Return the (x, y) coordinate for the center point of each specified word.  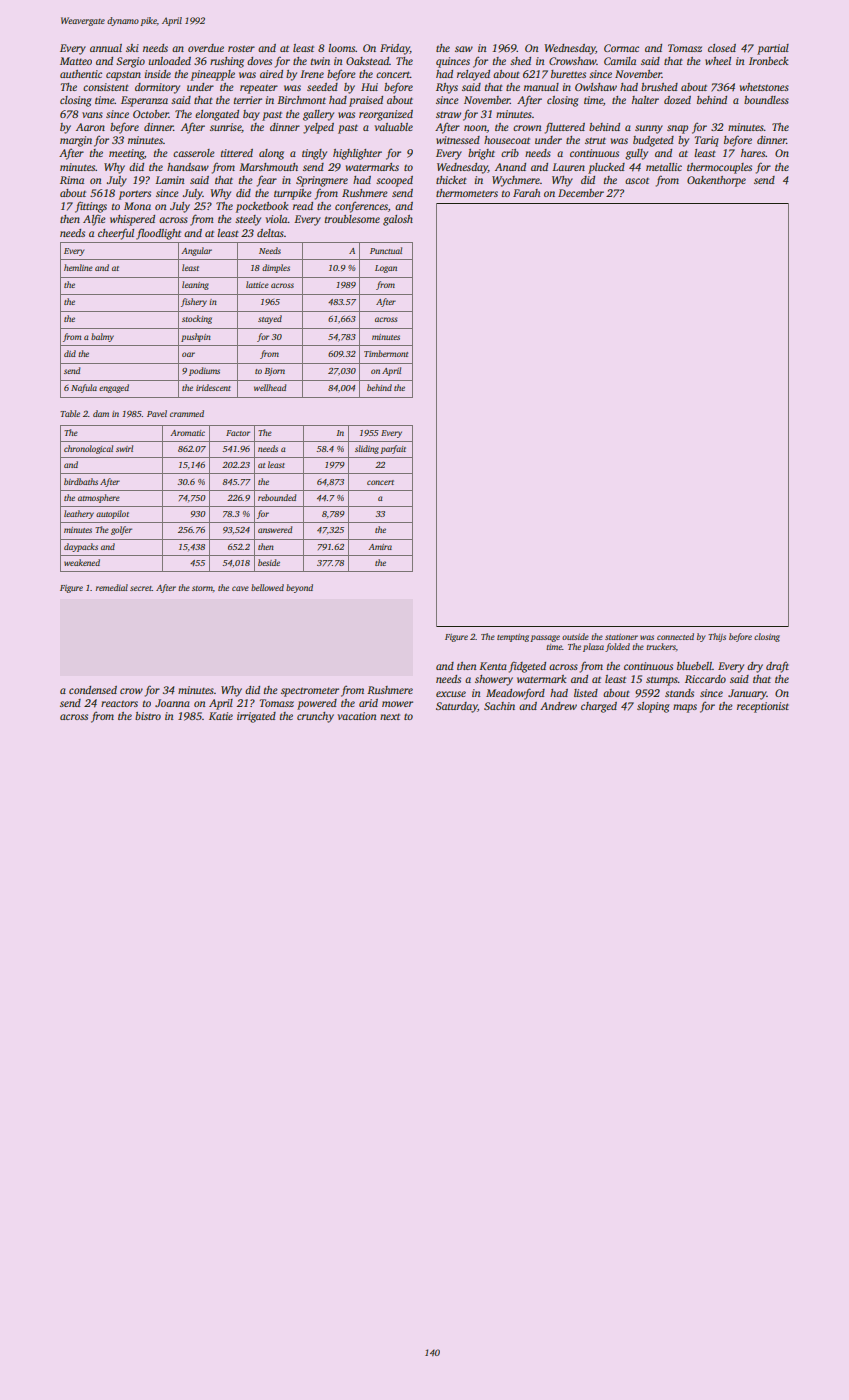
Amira (380, 547)
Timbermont (386, 353)
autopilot (112, 514)
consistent (106, 87)
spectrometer (310, 692)
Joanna (172, 703)
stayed (270, 319)
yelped (318, 128)
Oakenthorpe (716, 181)
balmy (102, 337)
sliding (367, 449)
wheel (718, 61)
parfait (393, 449)
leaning (195, 285)
